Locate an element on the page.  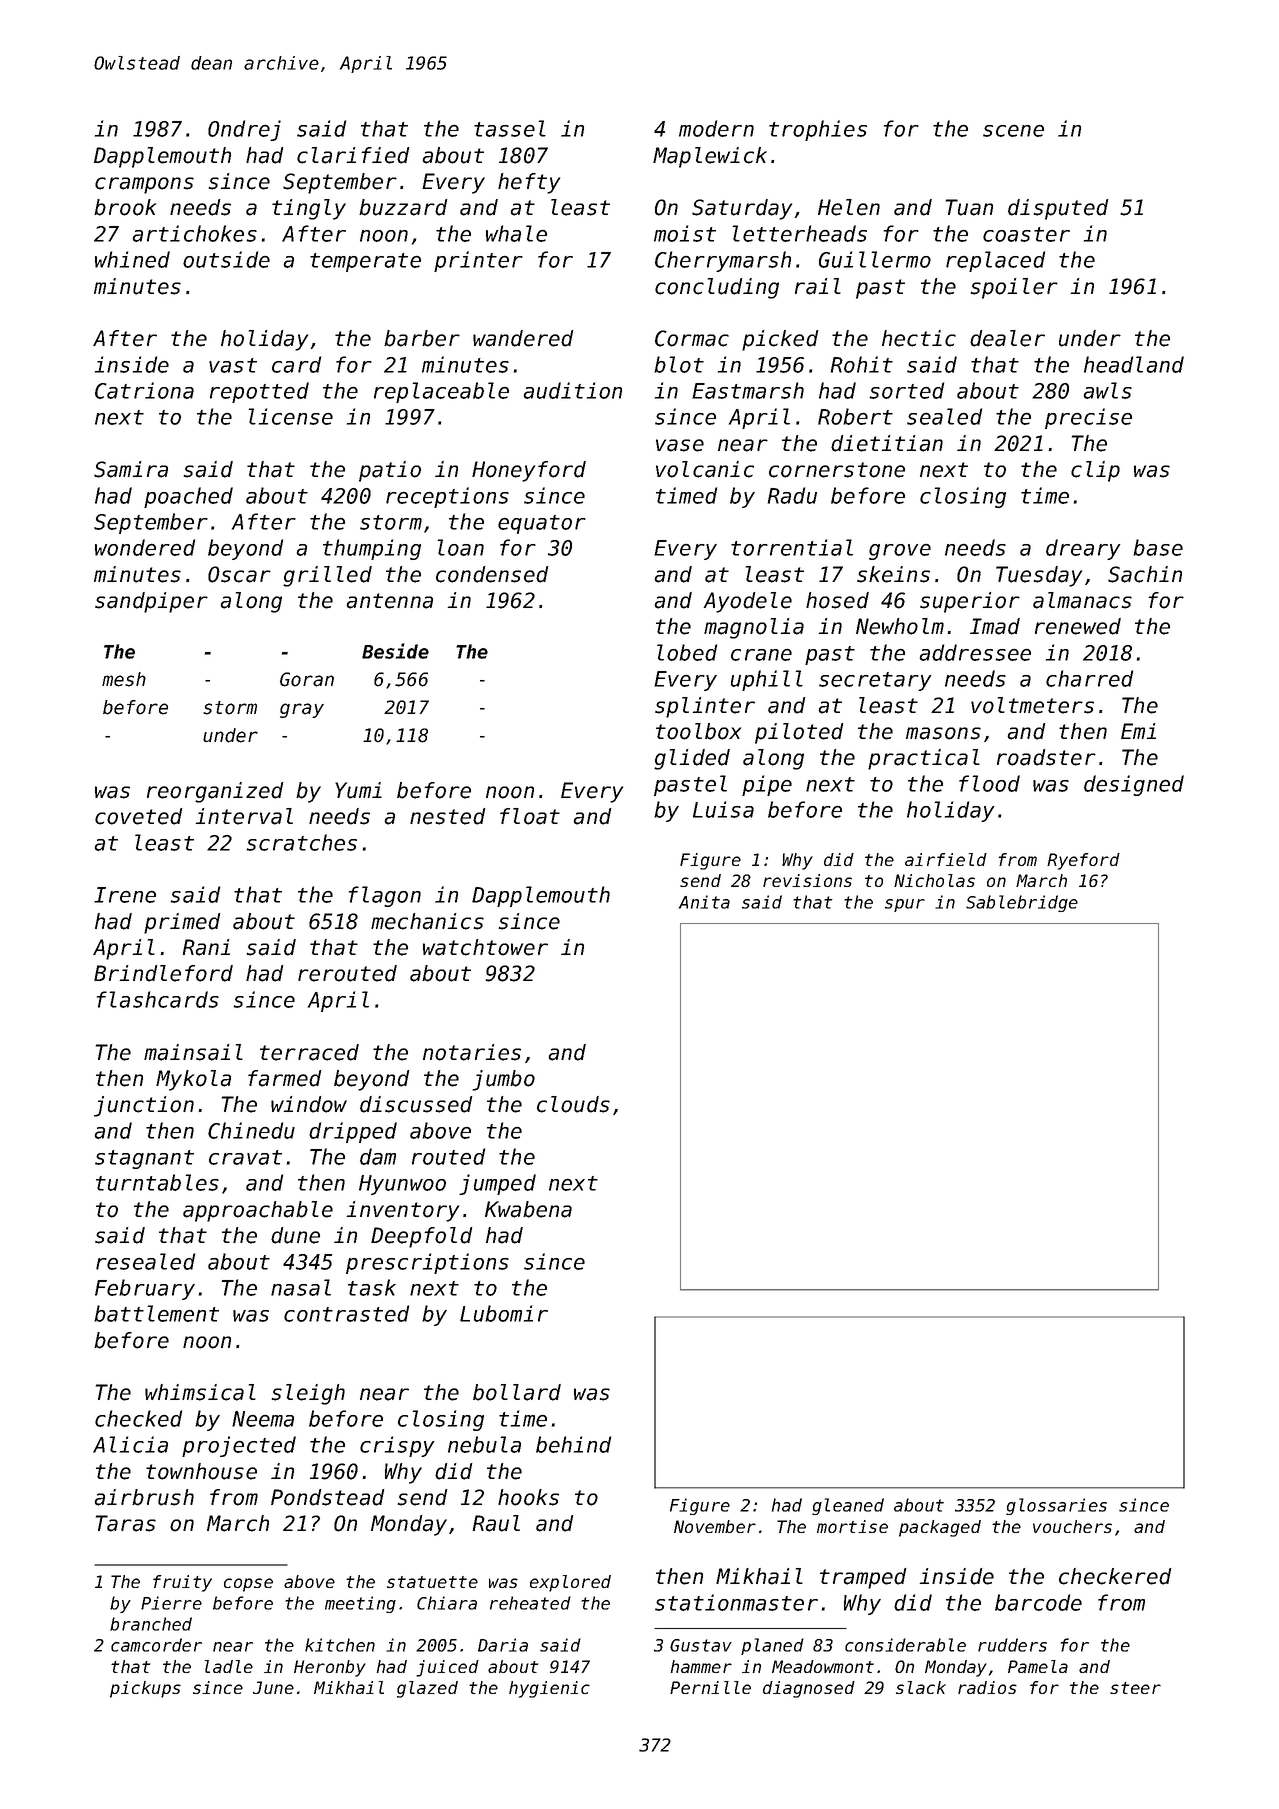
November is located at coordinates (715, 1526).
